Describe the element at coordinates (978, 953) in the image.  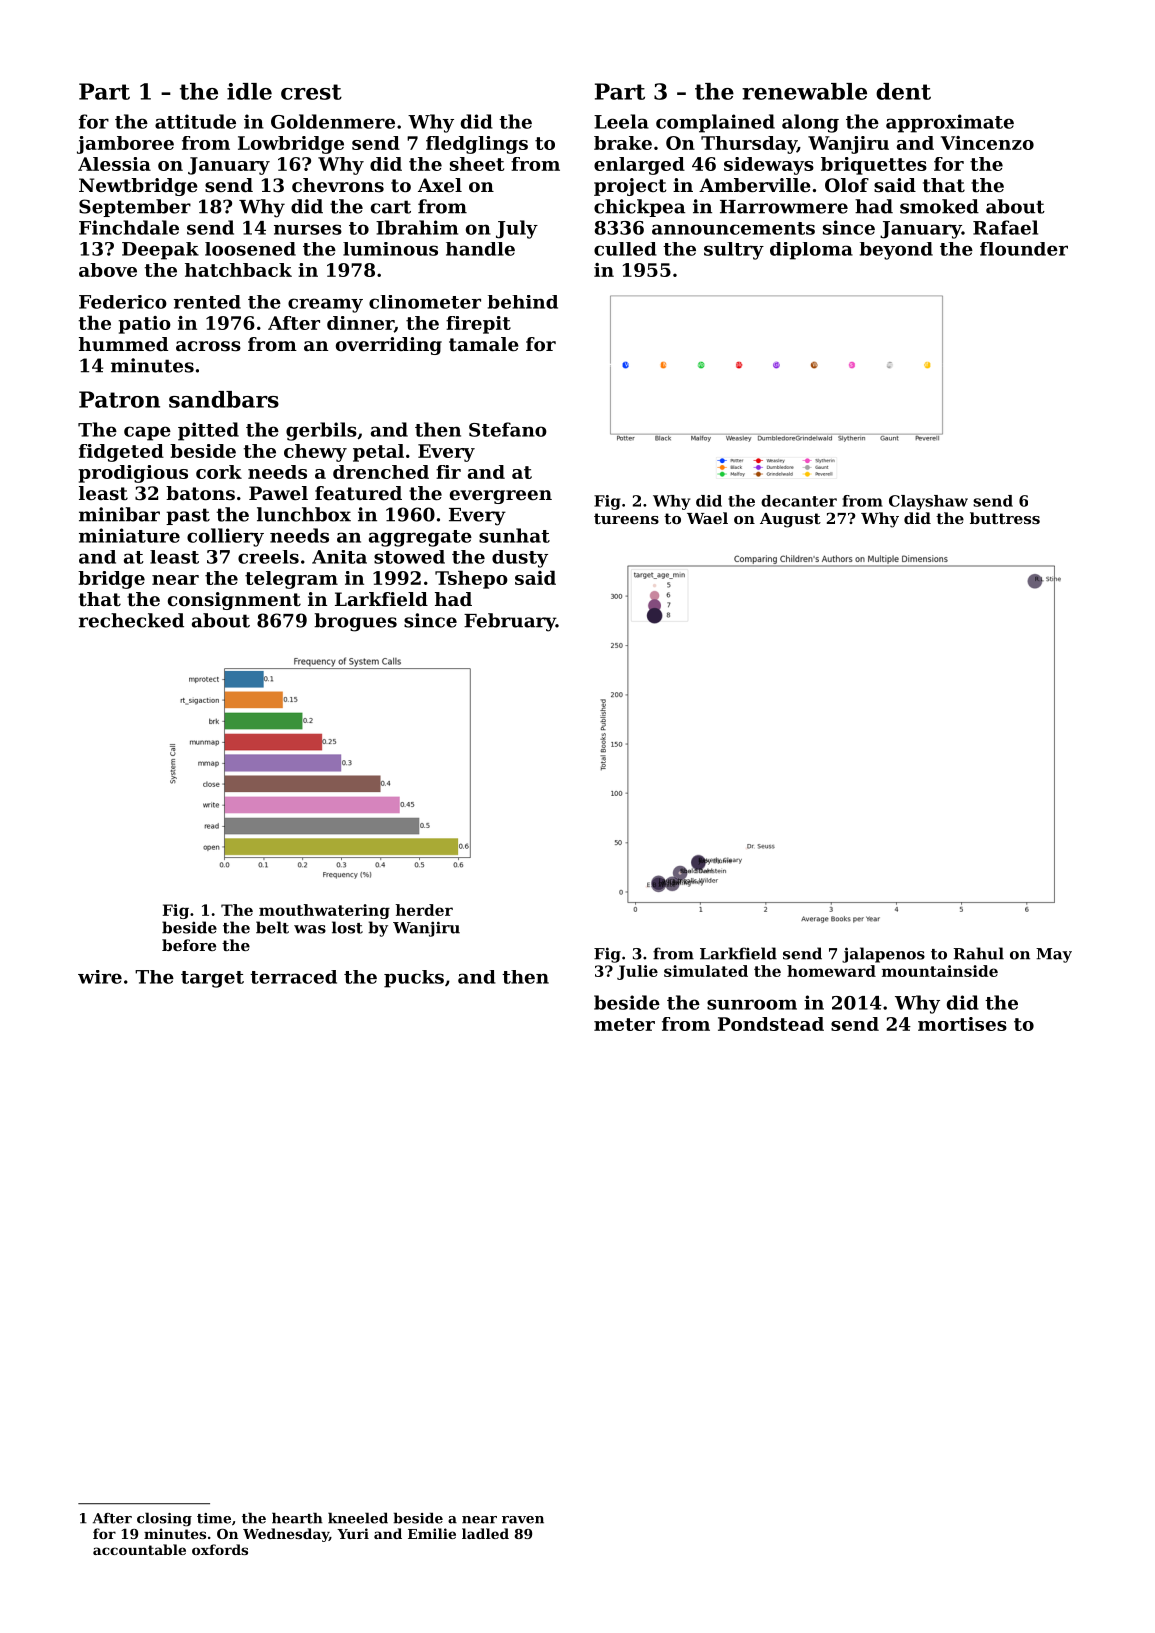
I see `Rahul` at that location.
